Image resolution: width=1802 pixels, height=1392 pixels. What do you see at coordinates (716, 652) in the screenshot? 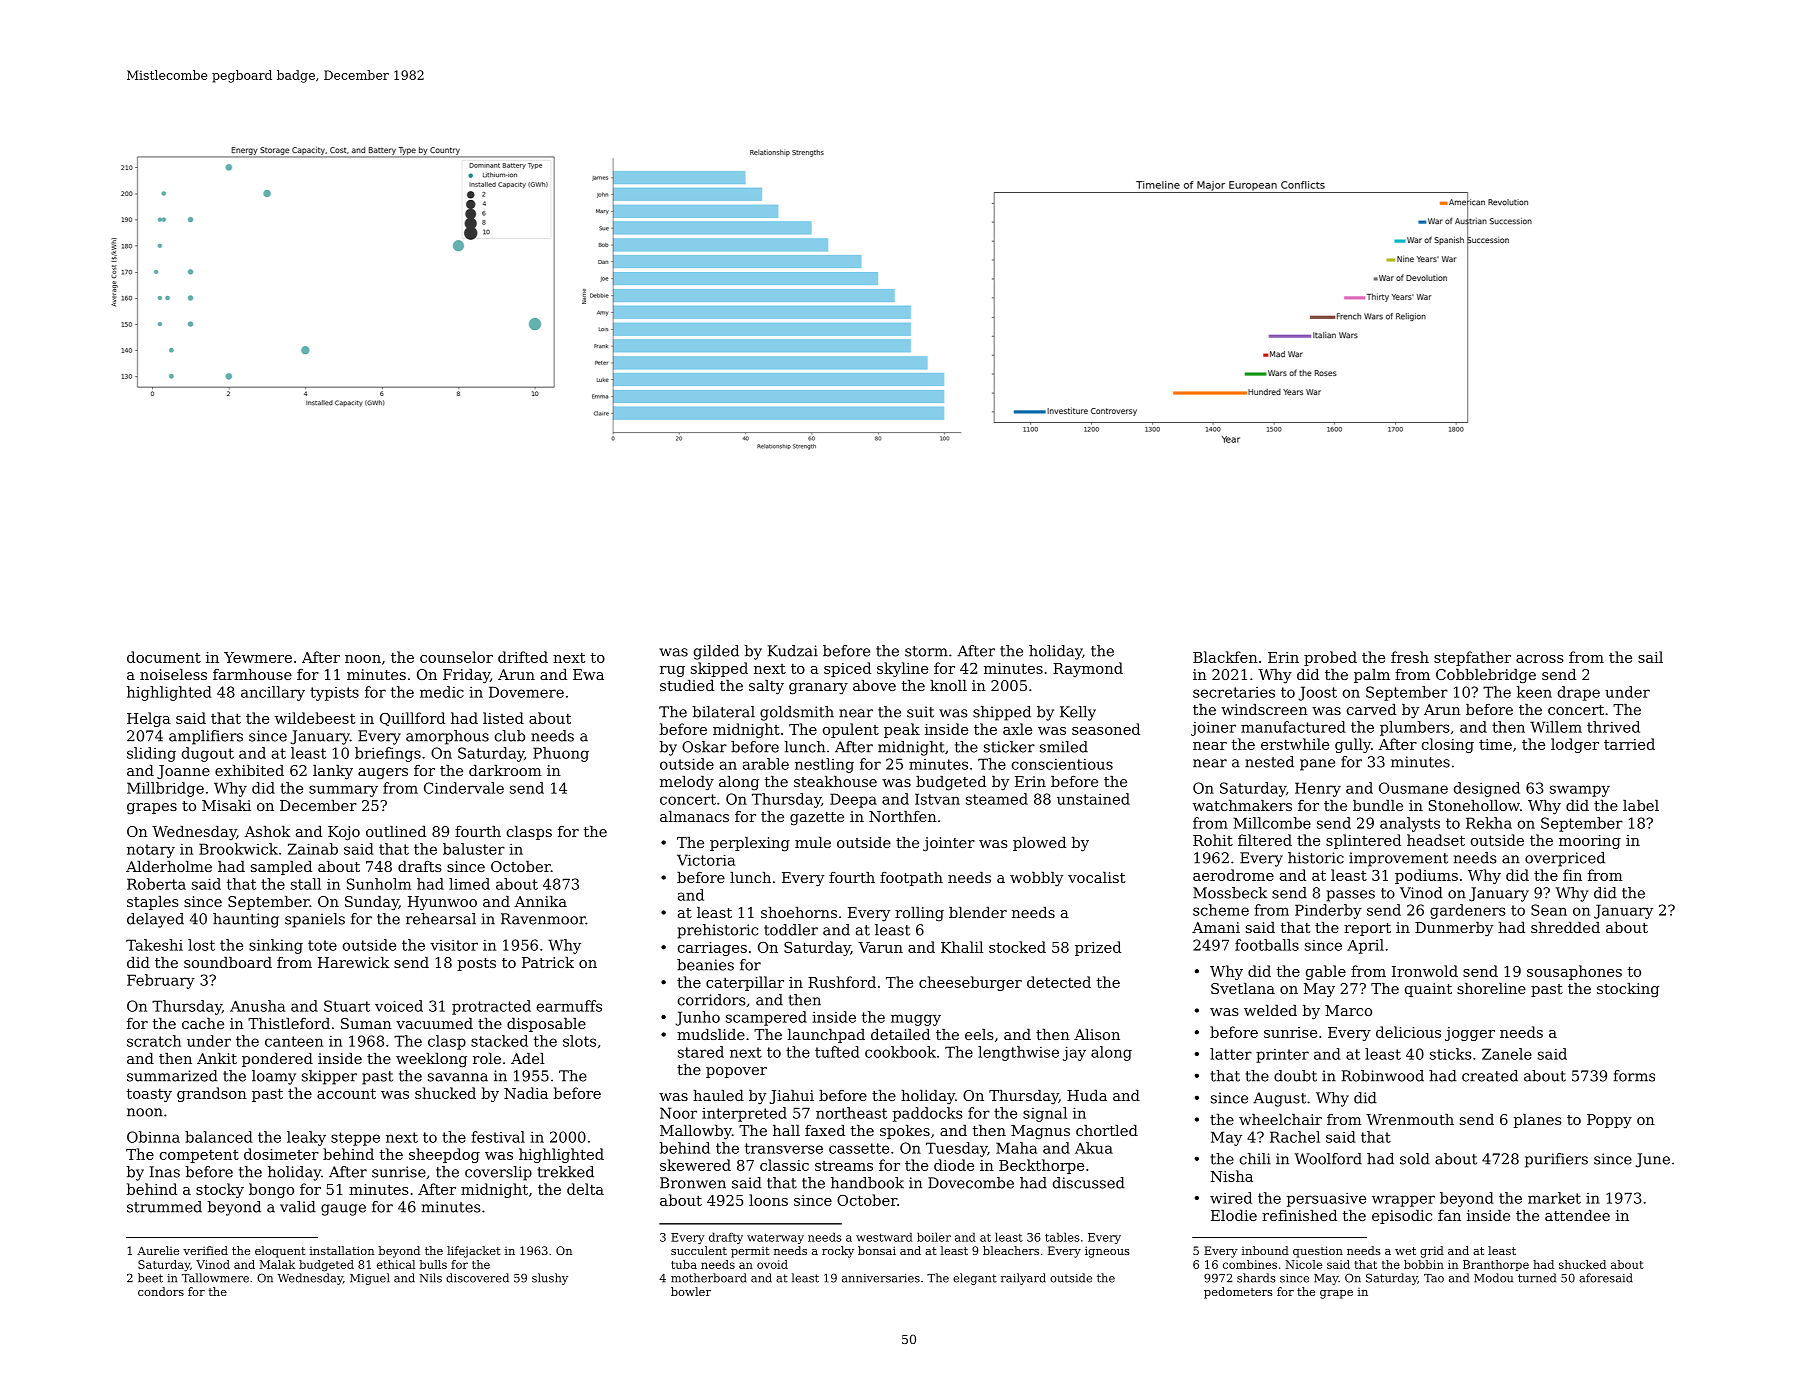
I see `gilded` at bounding box center [716, 652].
